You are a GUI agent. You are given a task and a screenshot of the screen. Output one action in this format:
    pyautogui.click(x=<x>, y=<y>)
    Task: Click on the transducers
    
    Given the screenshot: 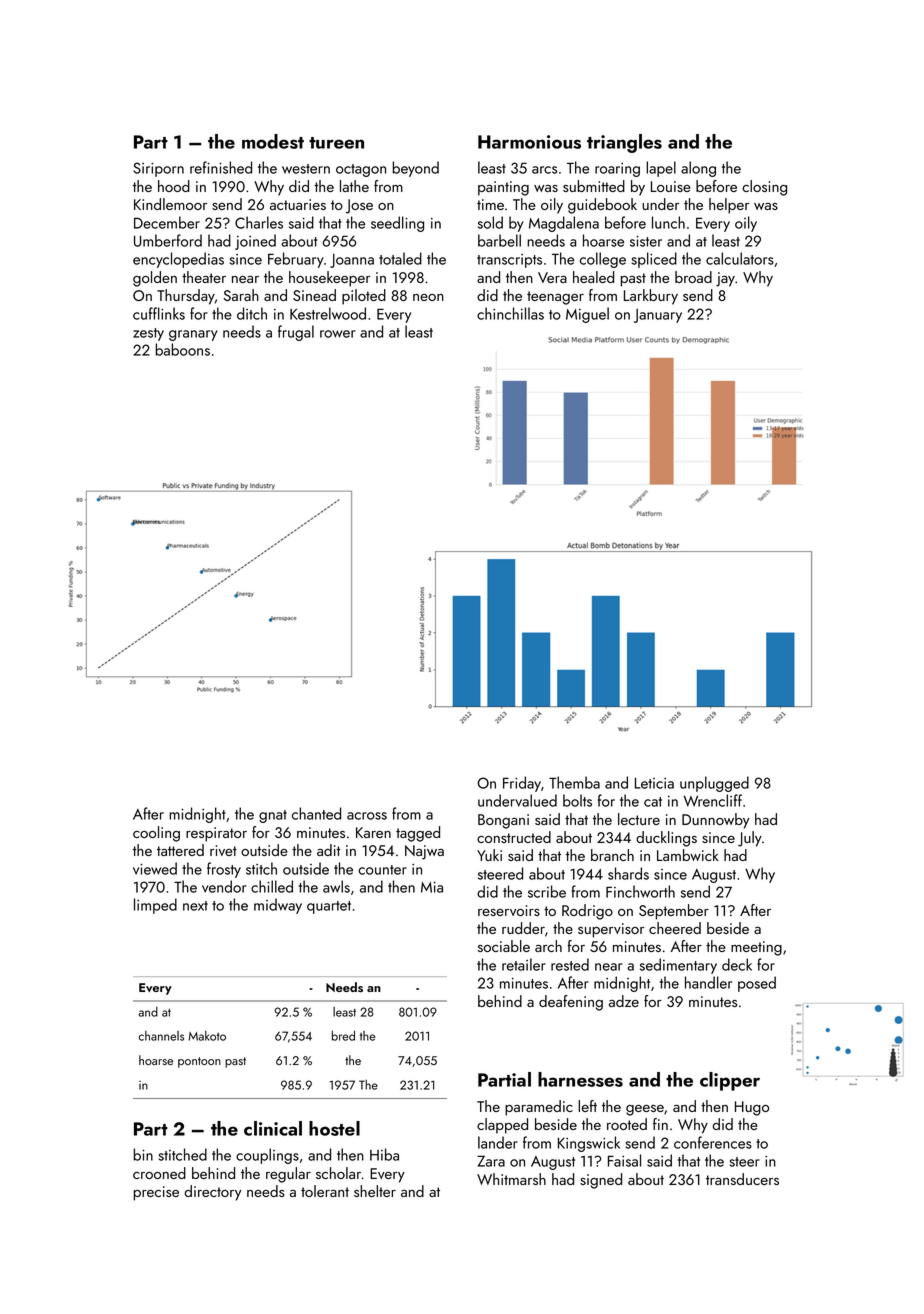 What is the action you would take?
    pyautogui.click(x=742, y=1179)
